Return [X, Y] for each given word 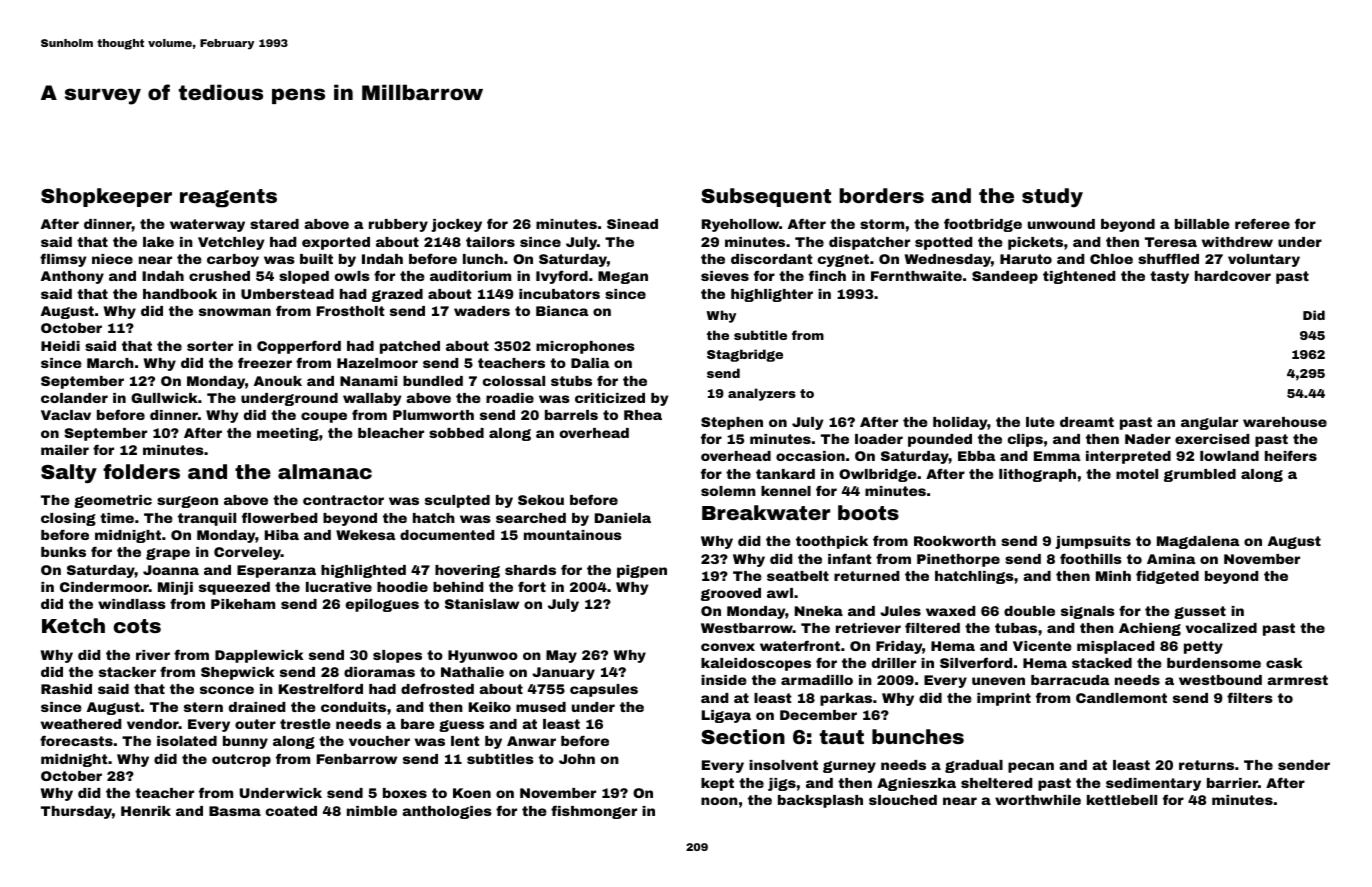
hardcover [1233, 276]
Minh [1113, 576]
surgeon [187, 502]
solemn [728, 491]
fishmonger [594, 812]
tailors [490, 242]
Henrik [146, 811]
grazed [397, 295]
